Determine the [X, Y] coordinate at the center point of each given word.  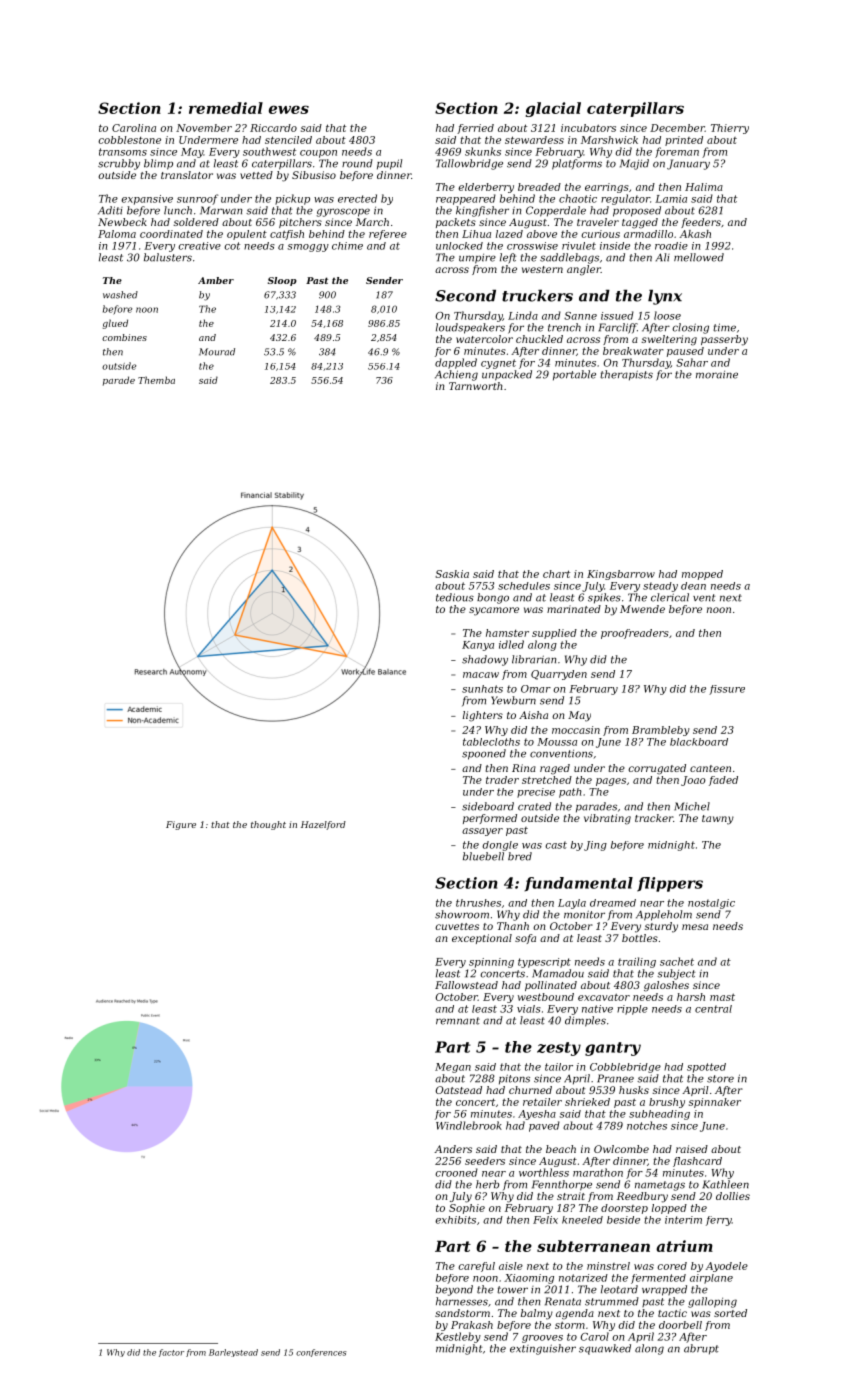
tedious [455, 597]
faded [723, 781]
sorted [730, 1313]
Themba [156, 380]
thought [268, 825]
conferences [321, 1353]
